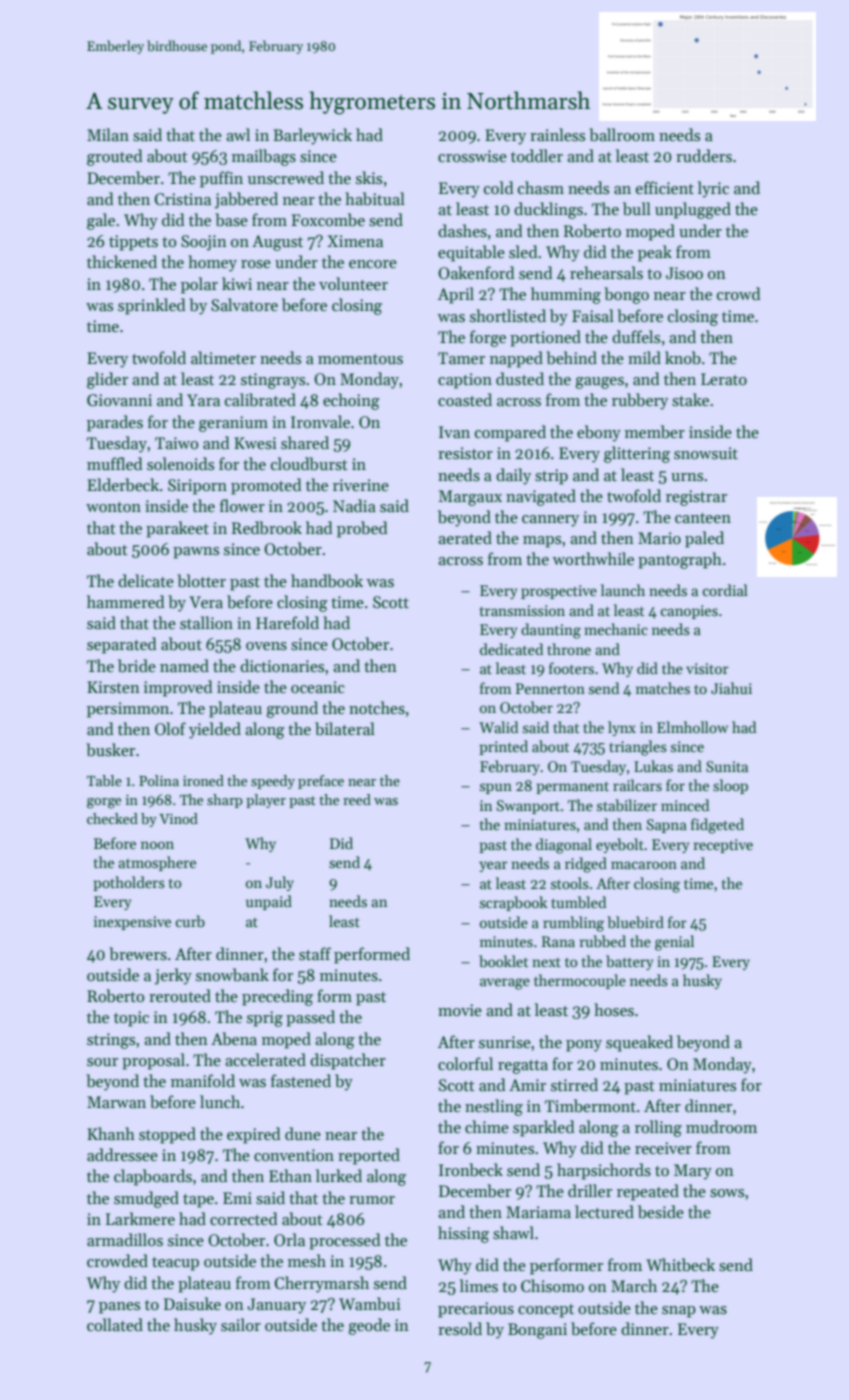  I want to click on Walid, so click(498, 727).
